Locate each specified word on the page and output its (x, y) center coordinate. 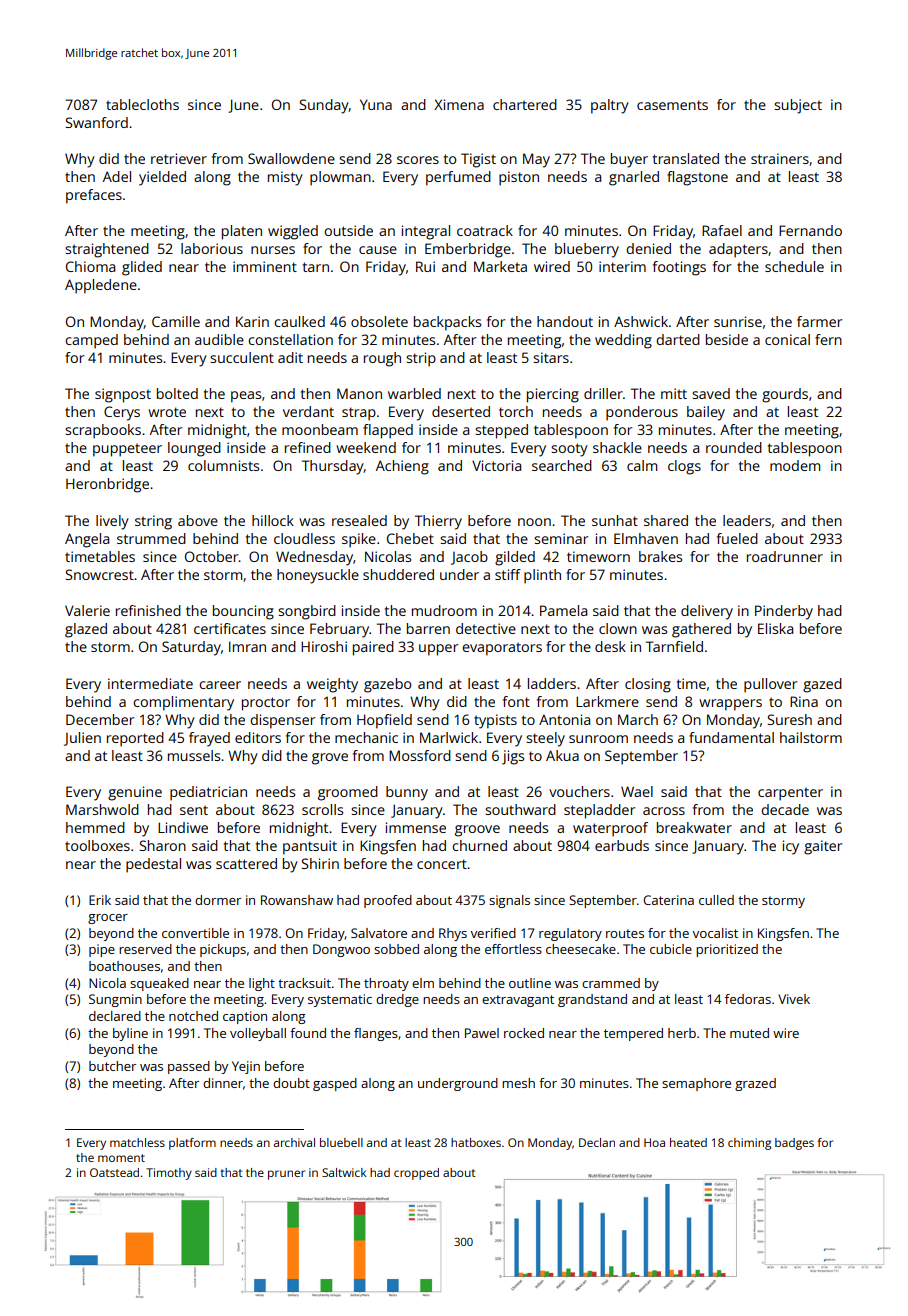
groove (477, 831)
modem (795, 465)
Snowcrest (99, 574)
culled (716, 900)
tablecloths (142, 104)
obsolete (379, 321)
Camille (176, 321)
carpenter (790, 794)
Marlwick (449, 737)
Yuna (376, 104)
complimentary (183, 703)
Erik (100, 900)
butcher (112, 1066)
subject (798, 106)
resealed (359, 520)
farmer (819, 321)
